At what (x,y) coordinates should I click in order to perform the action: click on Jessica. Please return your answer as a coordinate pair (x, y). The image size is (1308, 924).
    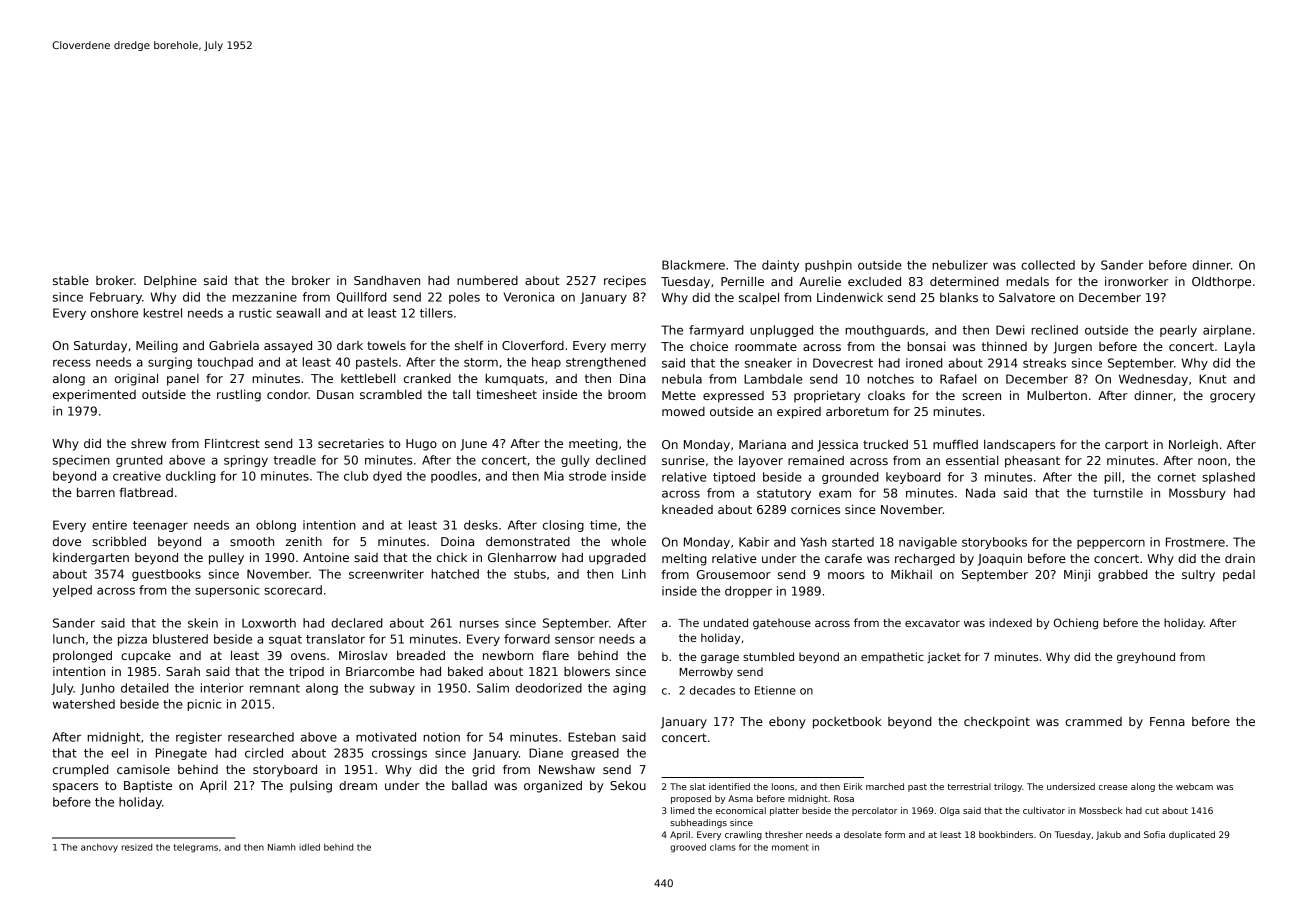
    Looking at the image, I should click on (837, 446).
